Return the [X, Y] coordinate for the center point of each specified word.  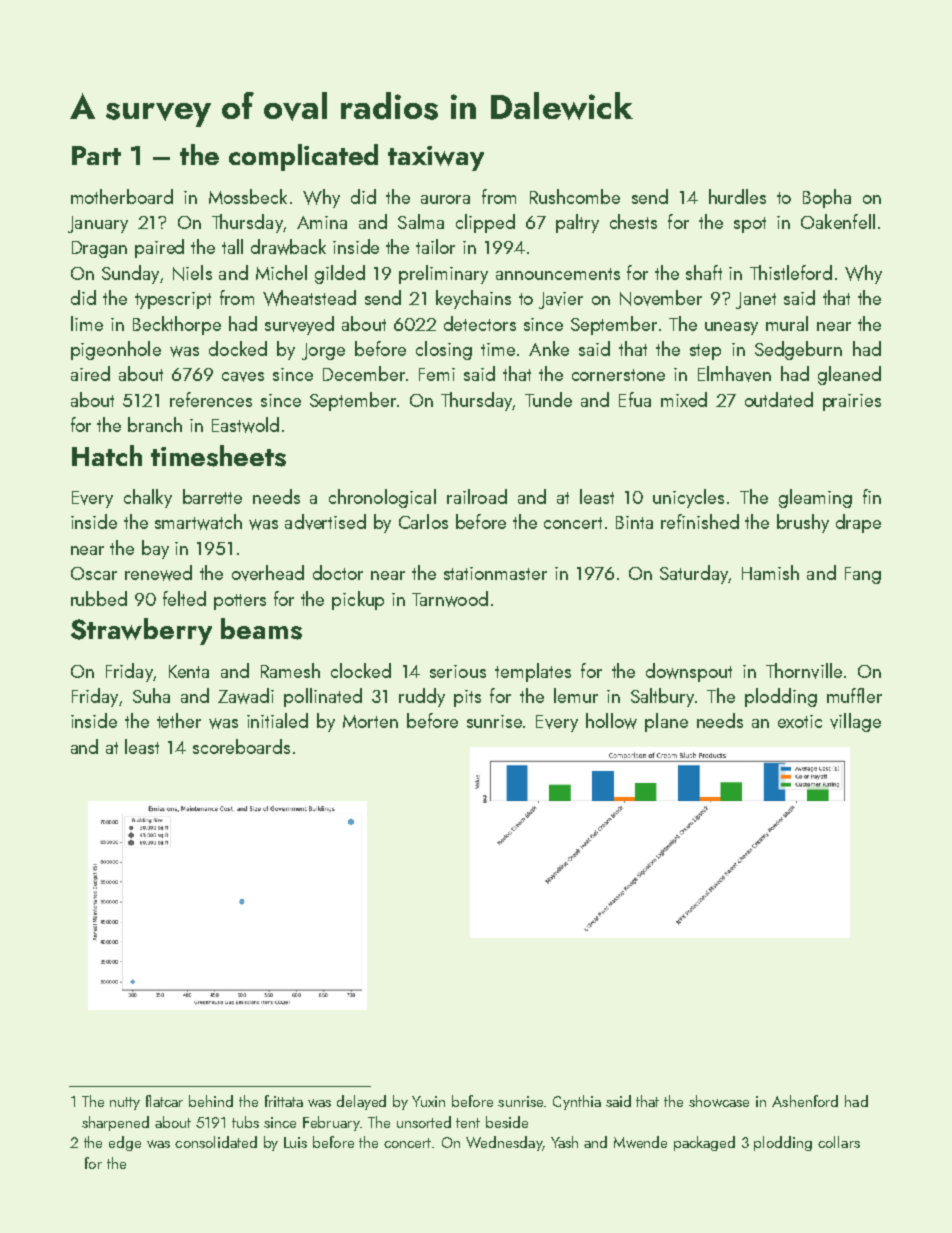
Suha [151, 695]
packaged [704, 1143]
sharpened [115, 1123]
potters [240, 602]
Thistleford [791, 272]
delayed [361, 1102]
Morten [370, 721]
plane [666, 722]
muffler [854, 695]
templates [533, 672]
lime [87, 323]
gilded [340, 274]
